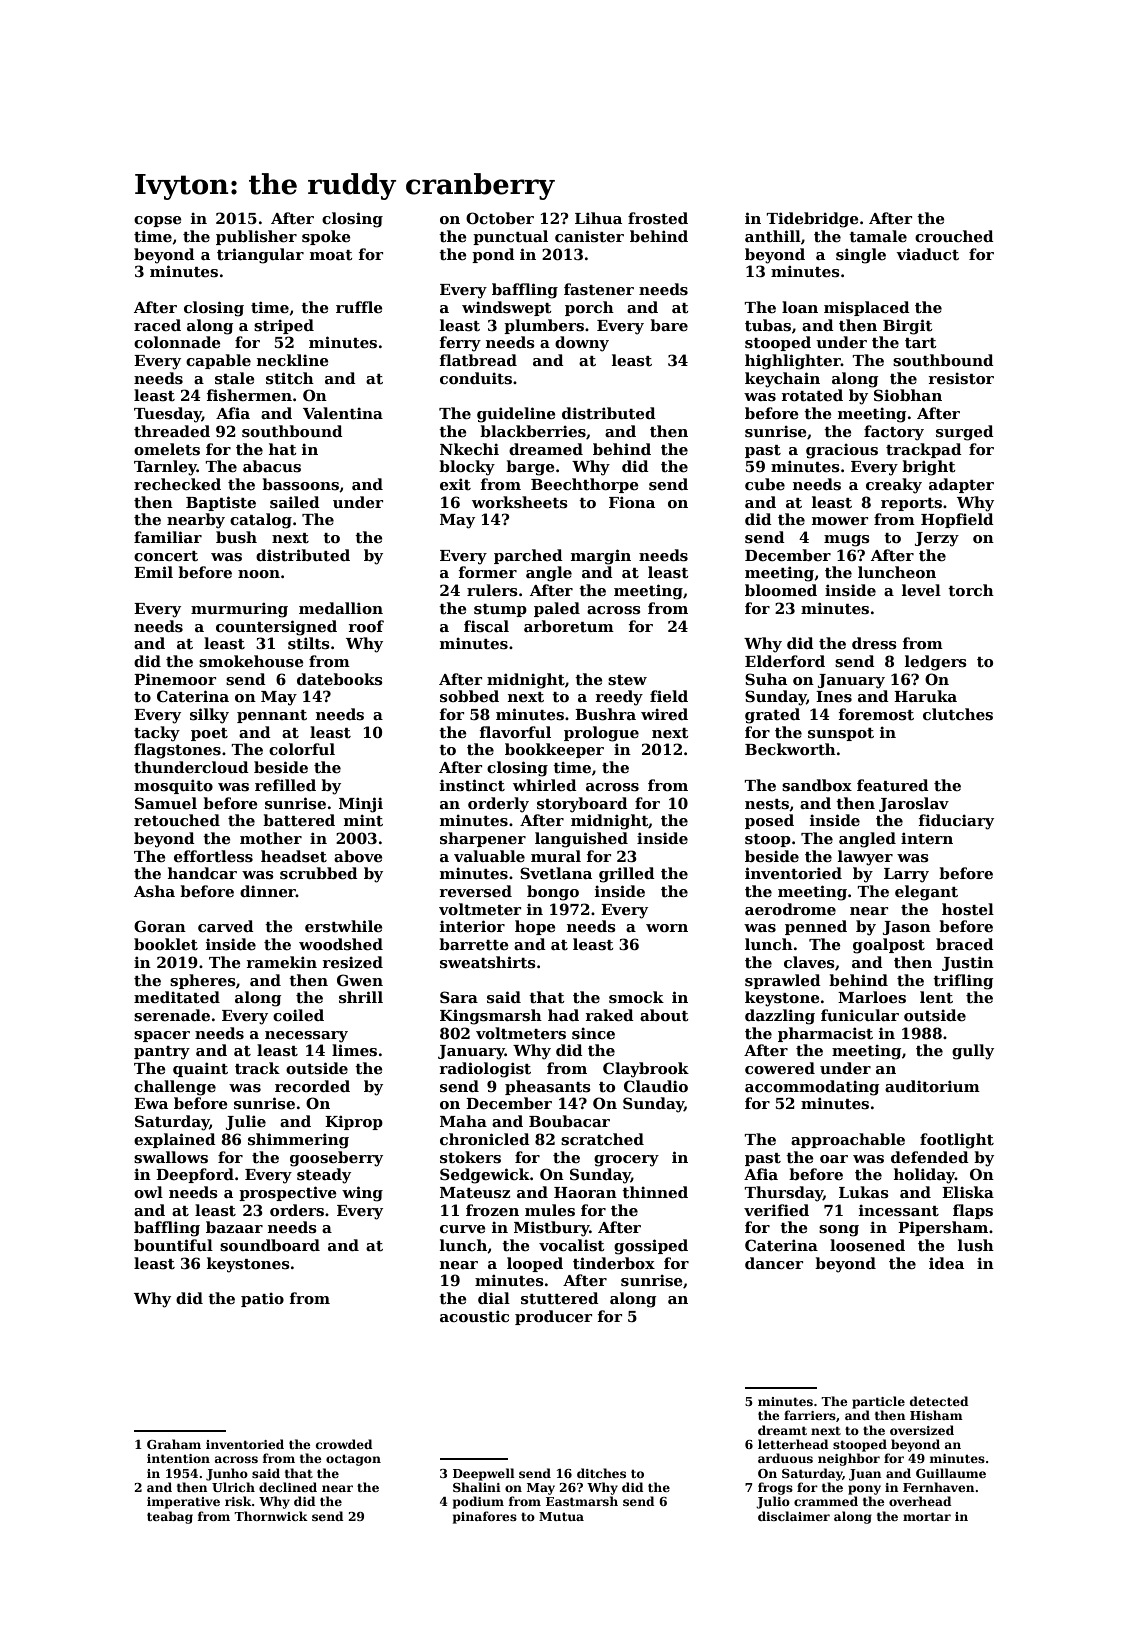 The width and height of the screenshot is (1128, 1634). What do you see at coordinates (773, 236) in the screenshot?
I see `anthill` at bounding box center [773, 236].
